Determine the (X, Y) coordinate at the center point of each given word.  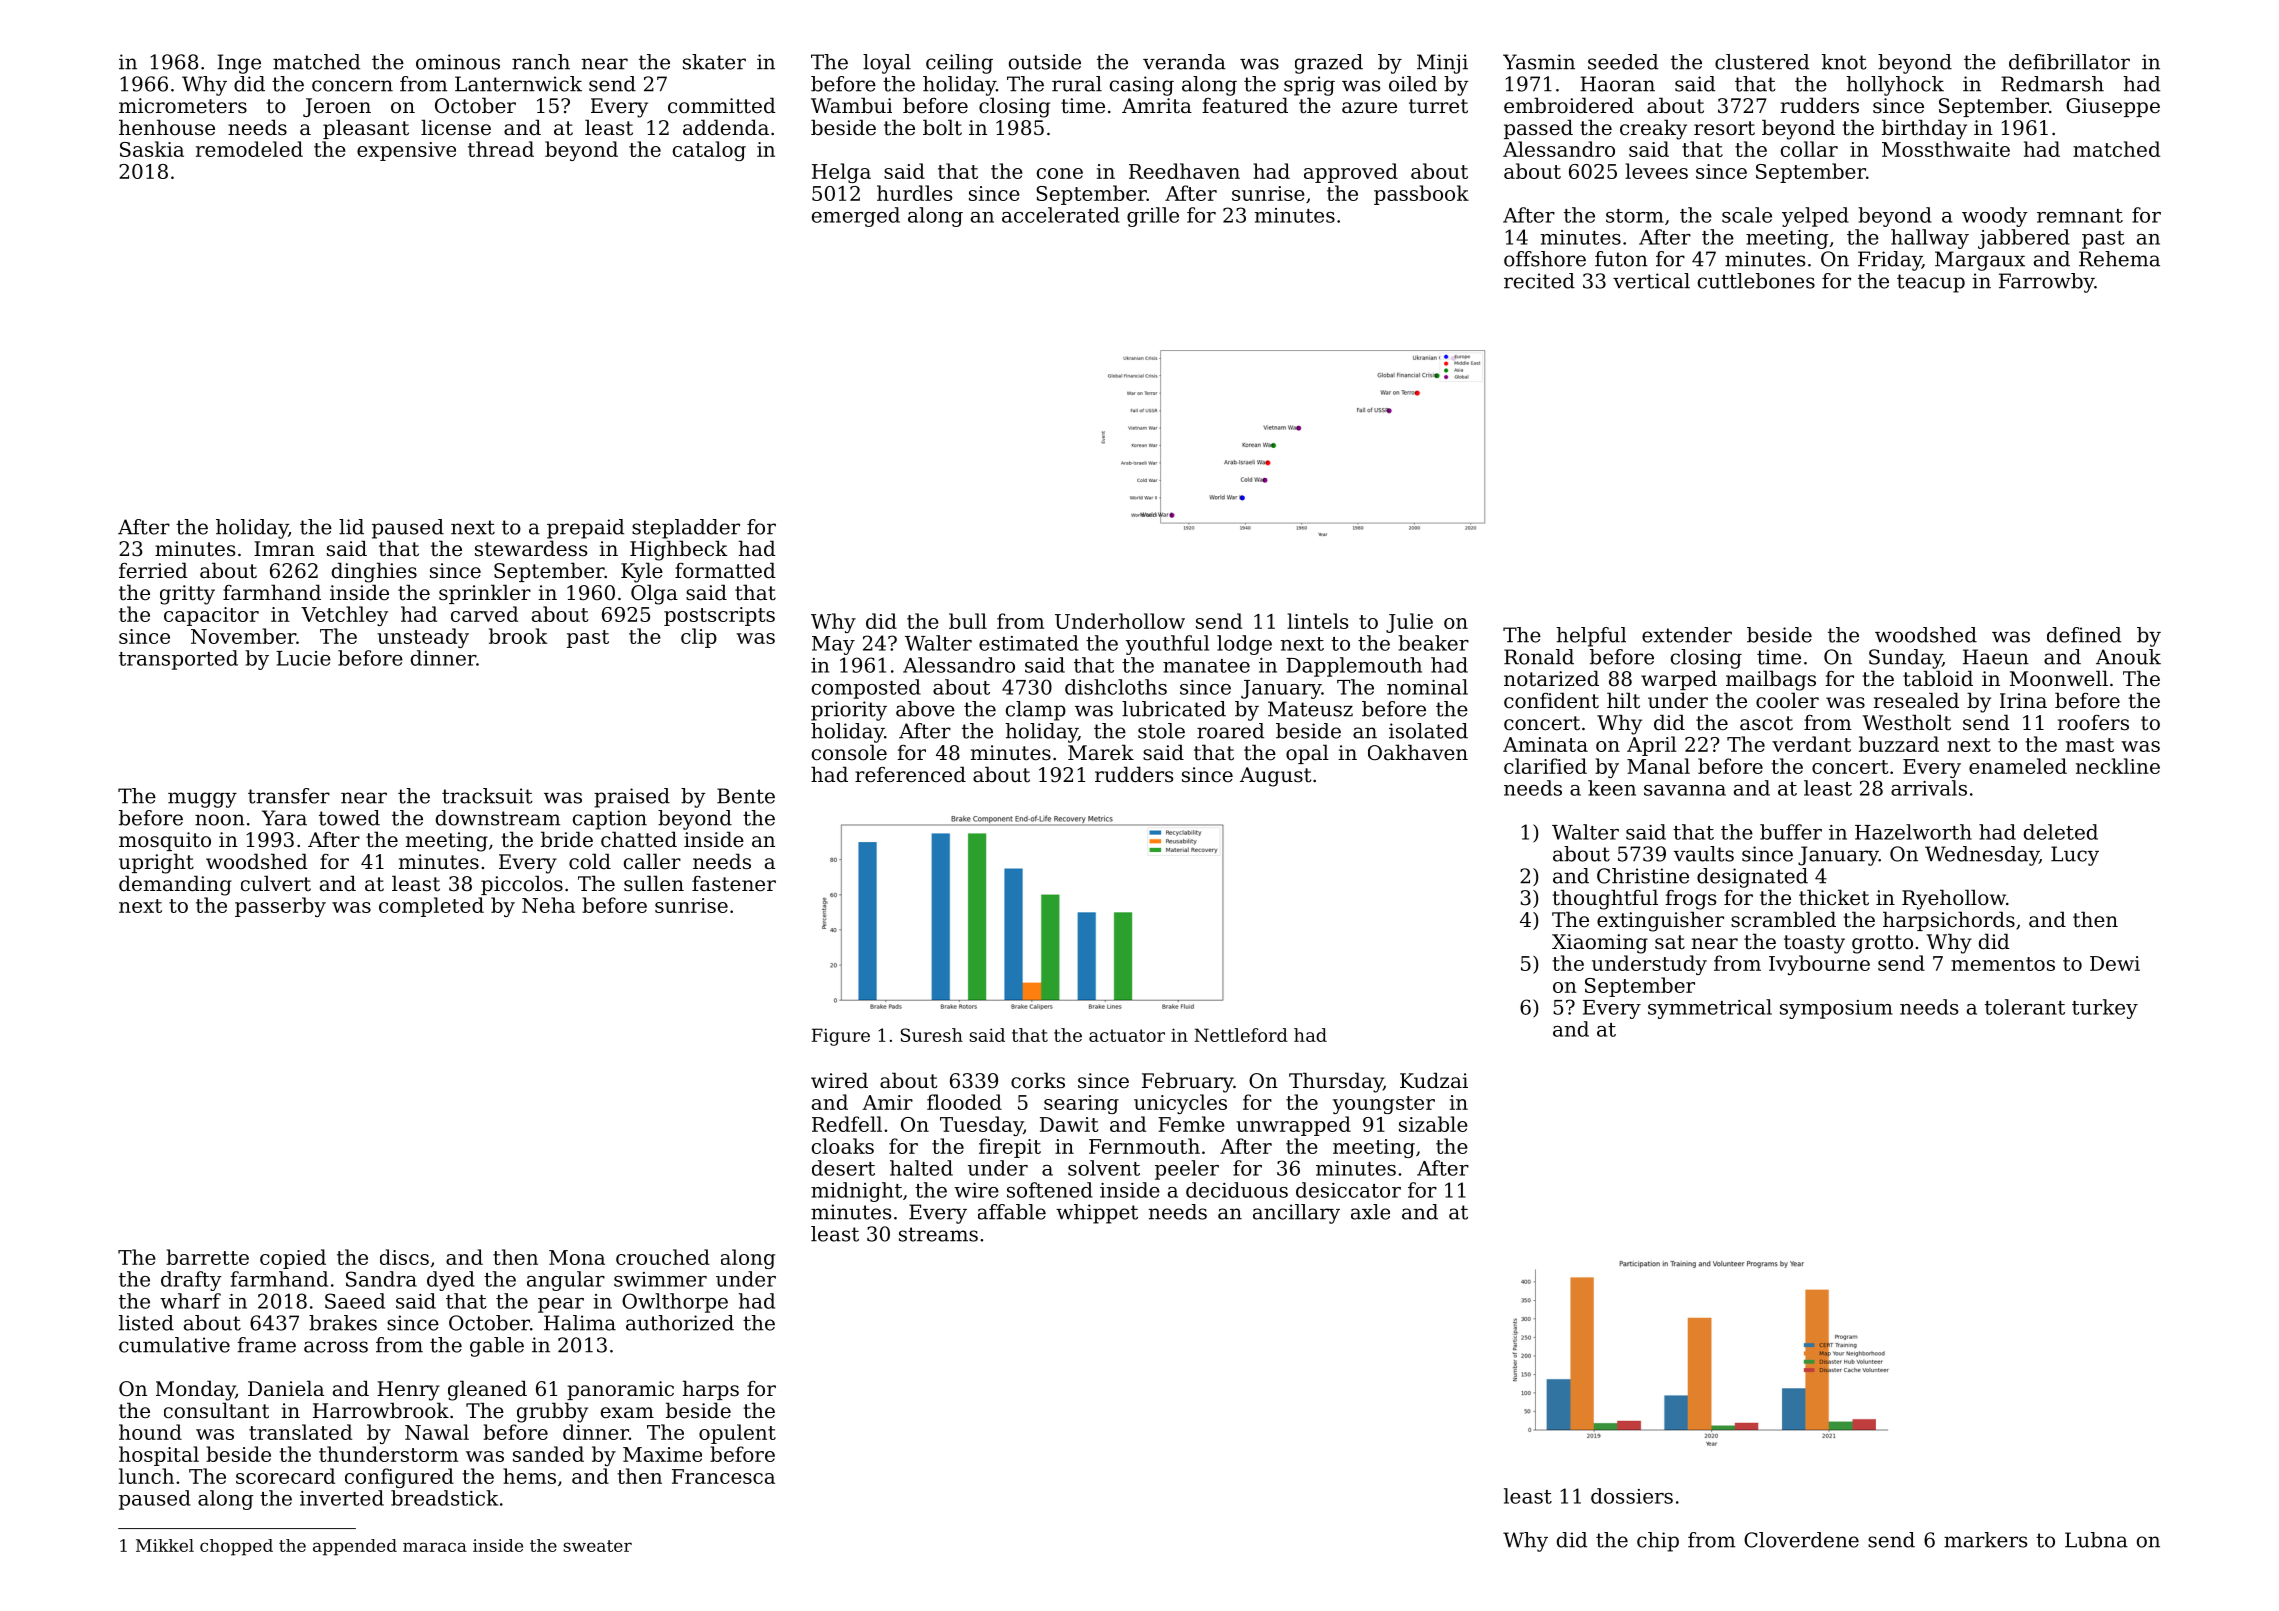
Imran (284, 548)
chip (1658, 1542)
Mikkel (165, 1545)
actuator (1127, 1035)
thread (501, 149)
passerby (280, 907)
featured (1245, 105)
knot (1844, 62)
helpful (1591, 637)
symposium (1836, 1009)
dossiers (1632, 1496)
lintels (1317, 621)
